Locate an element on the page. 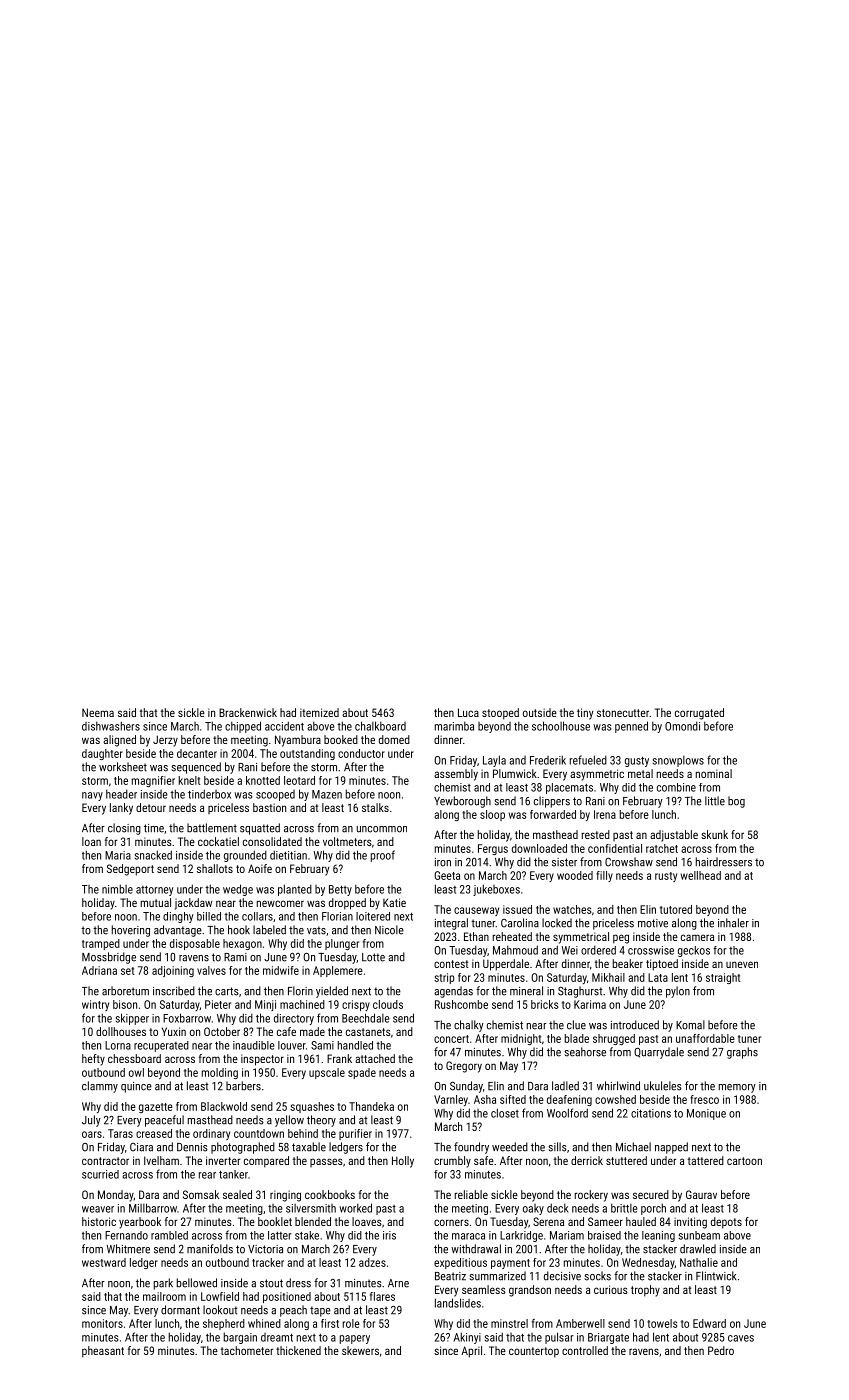 This page has height=1400, width=849. April is located at coordinates (471, 1352).
